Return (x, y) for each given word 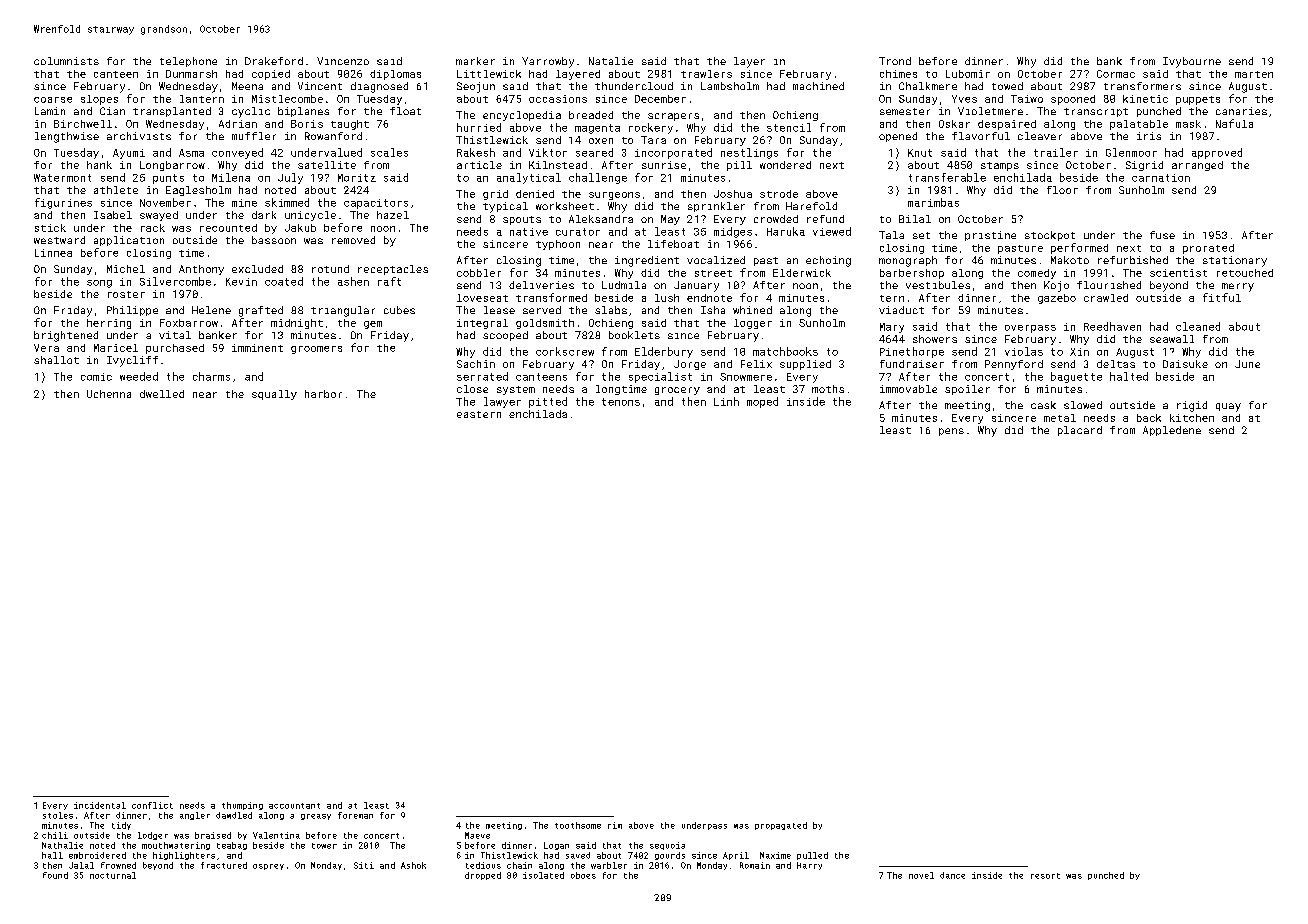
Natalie (611, 61)
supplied (805, 365)
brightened (66, 336)
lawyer (502, 402)
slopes (99, 100)
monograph (908, 261)
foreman (355, 815)
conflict (152, 805)
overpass (1030, 329)
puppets (1198, 100)
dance (952, 875)
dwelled (162, 394)
